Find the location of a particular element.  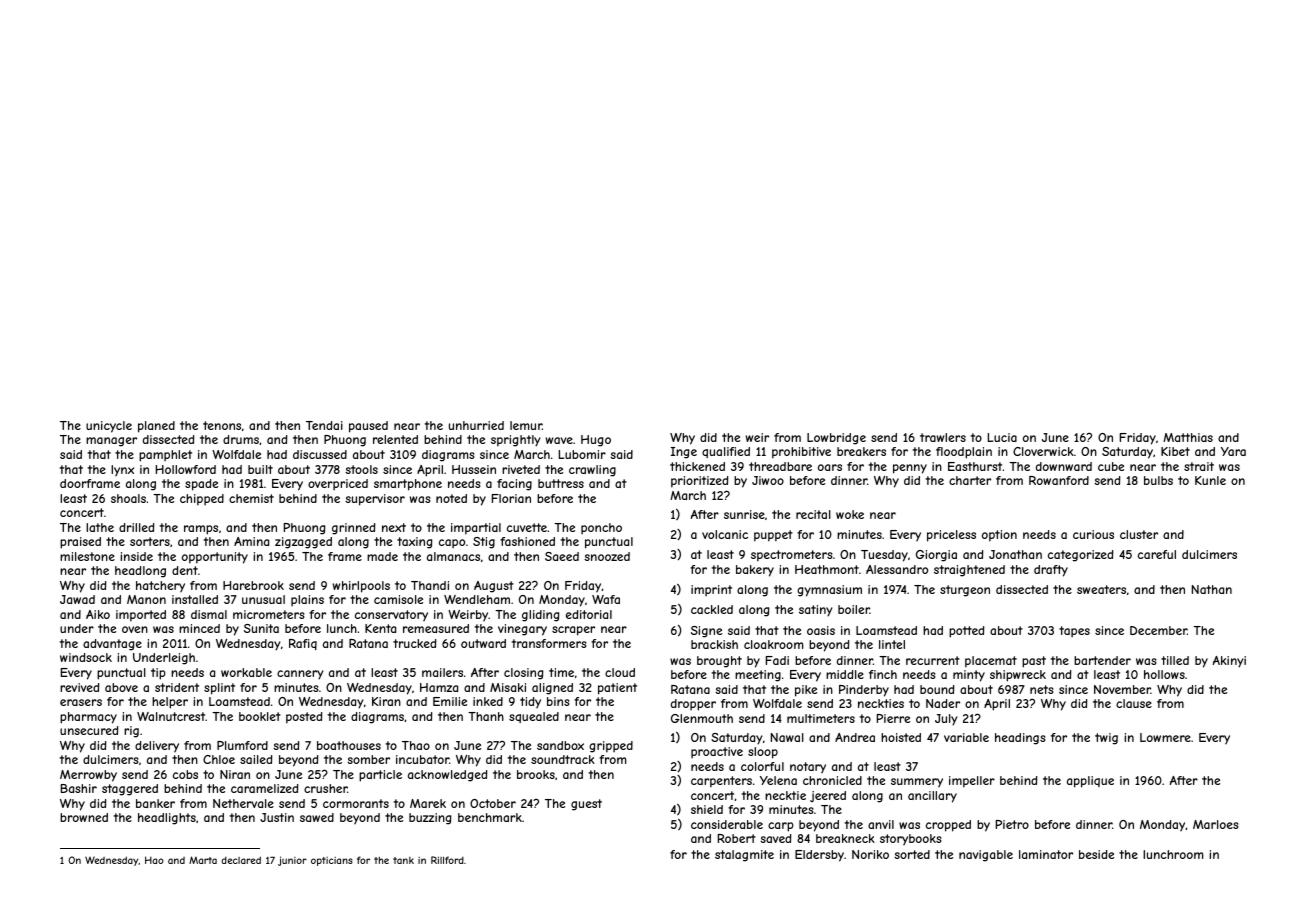

Plumford is located at coordinates (242, 745).
